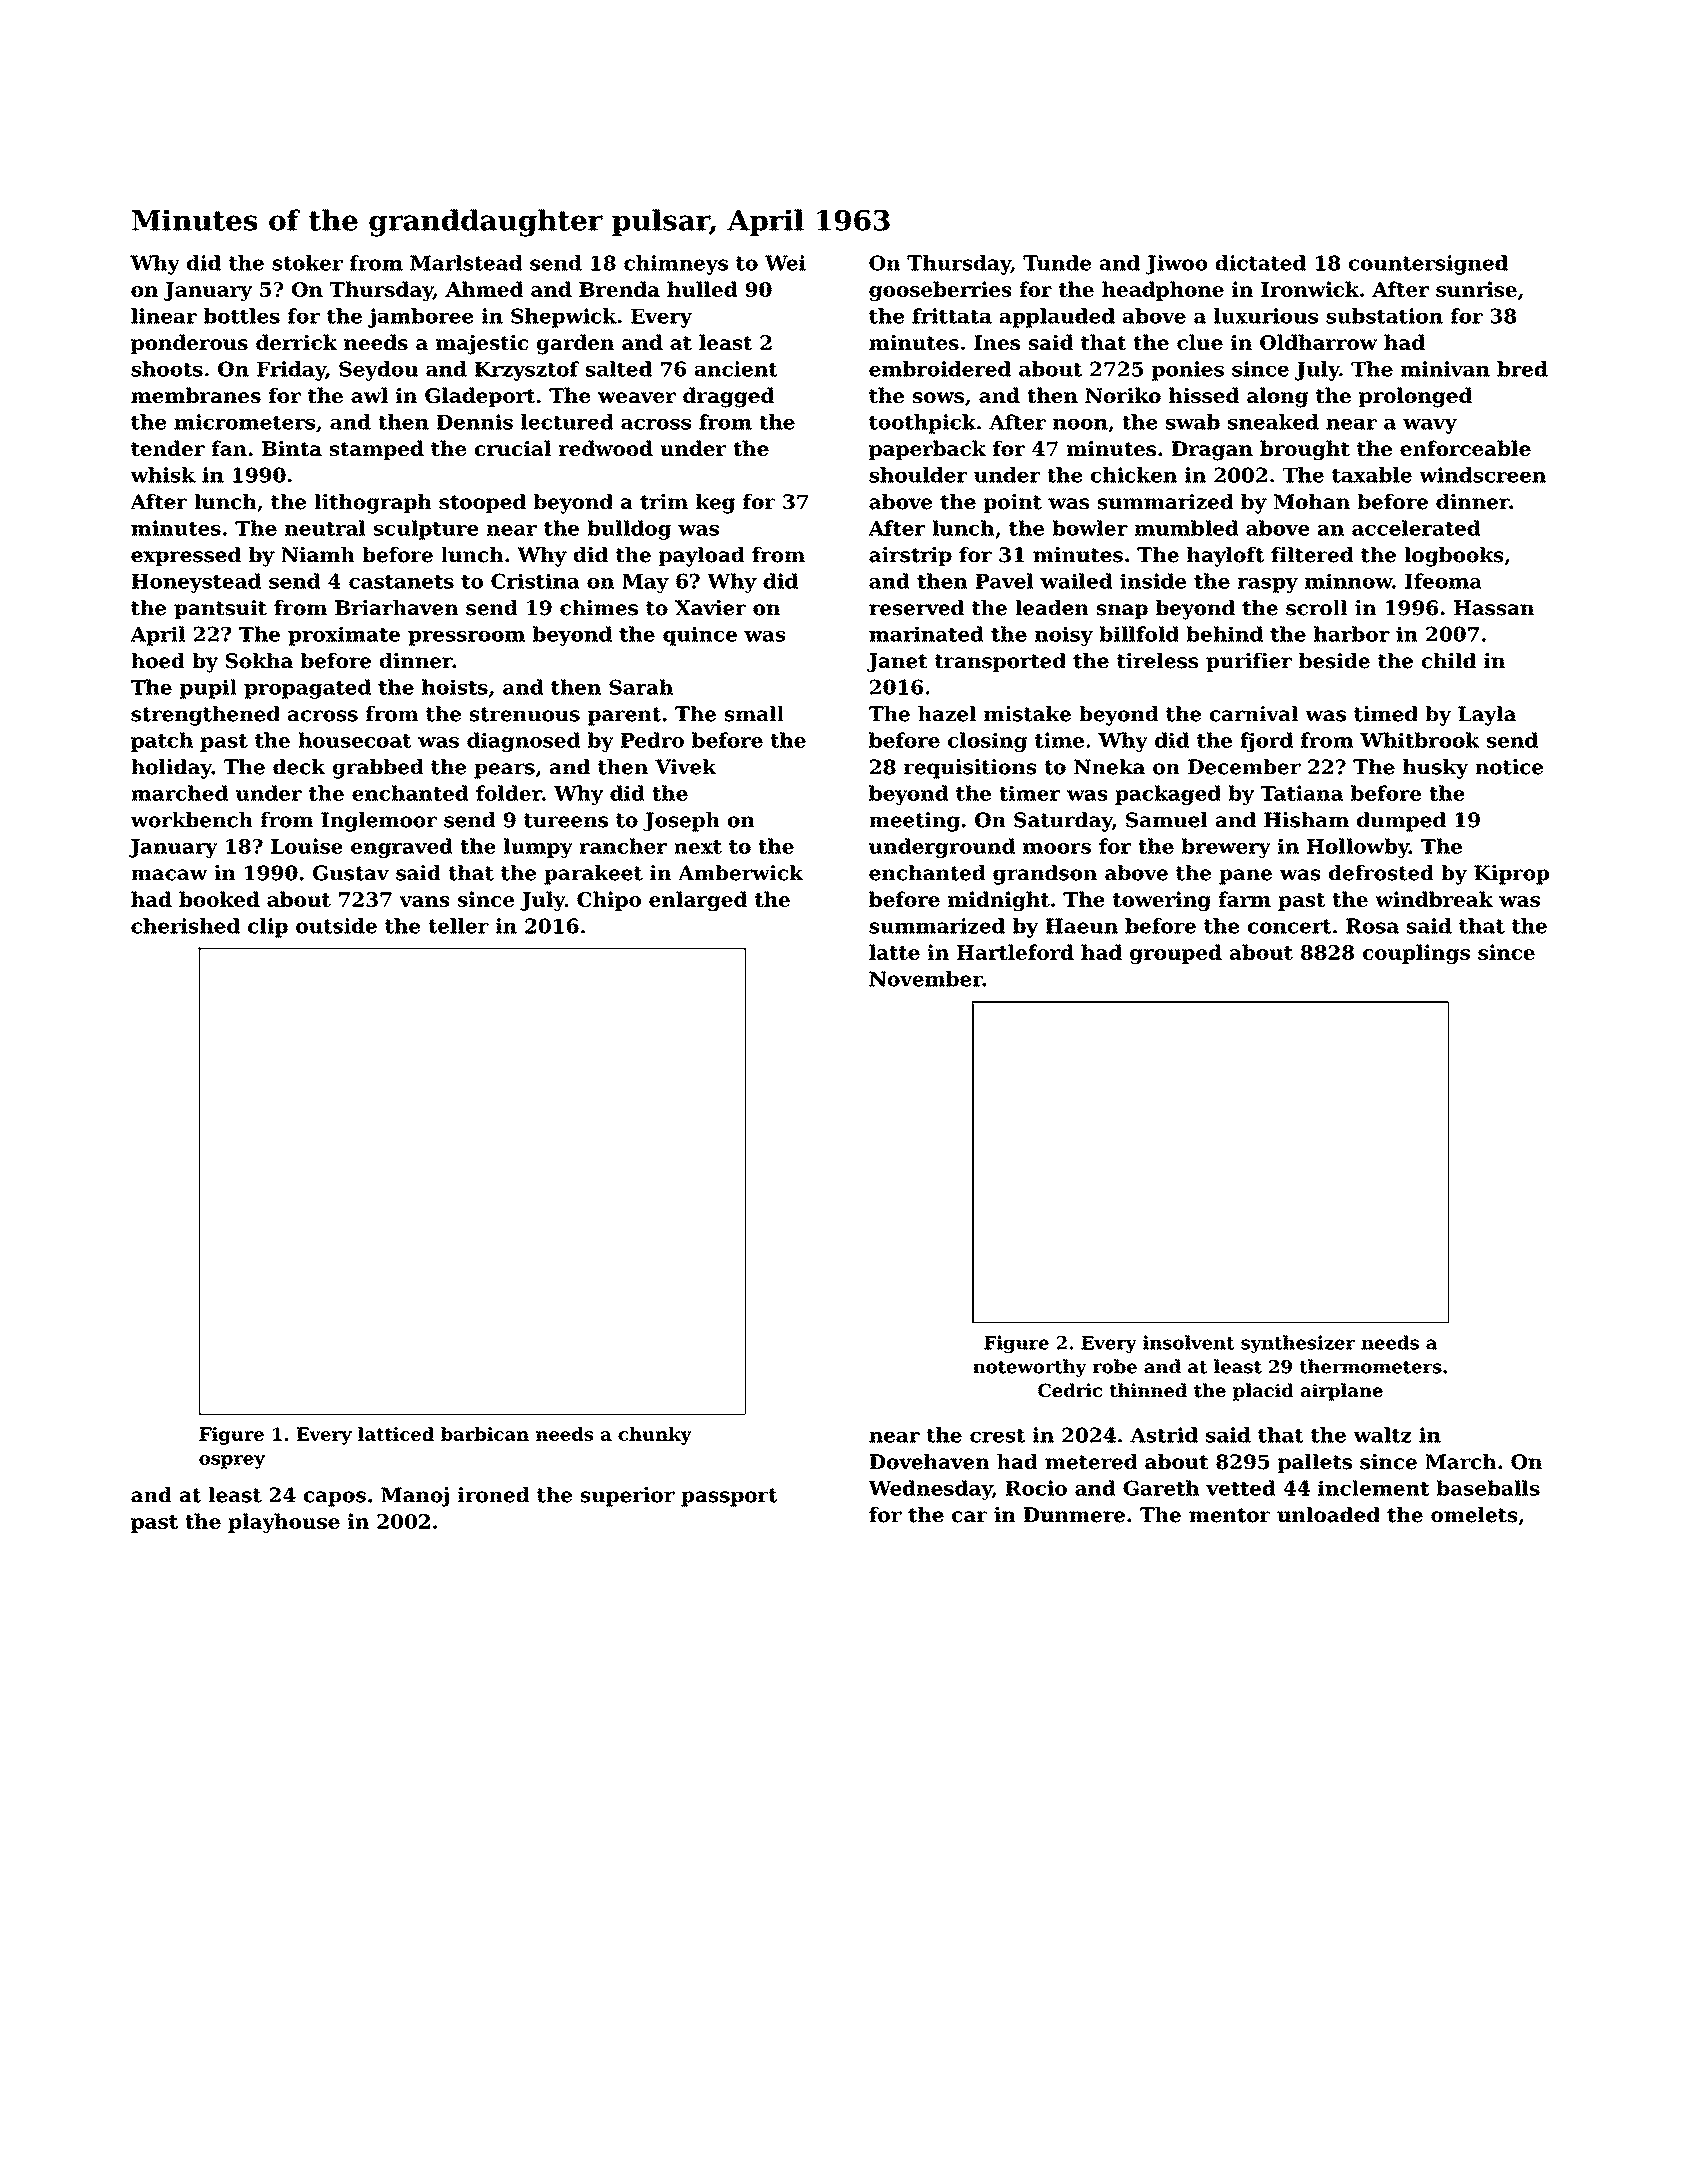  Describe the element at coordinates (1030, 1368) in the page. I see `noteworthy` at that location.
